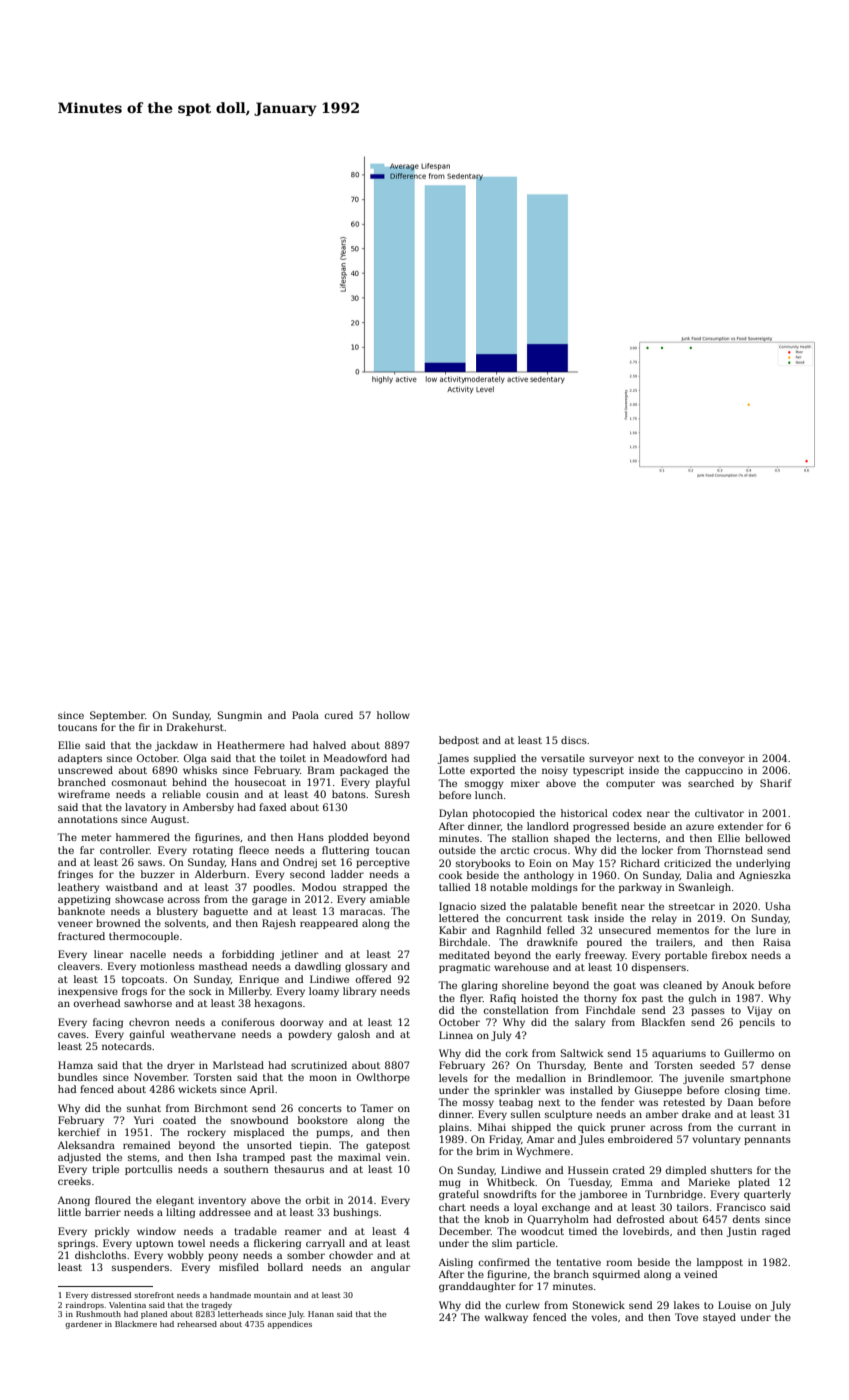 This page has width=849, height=1400. I want to click on cleavers, so click(79, 966).
